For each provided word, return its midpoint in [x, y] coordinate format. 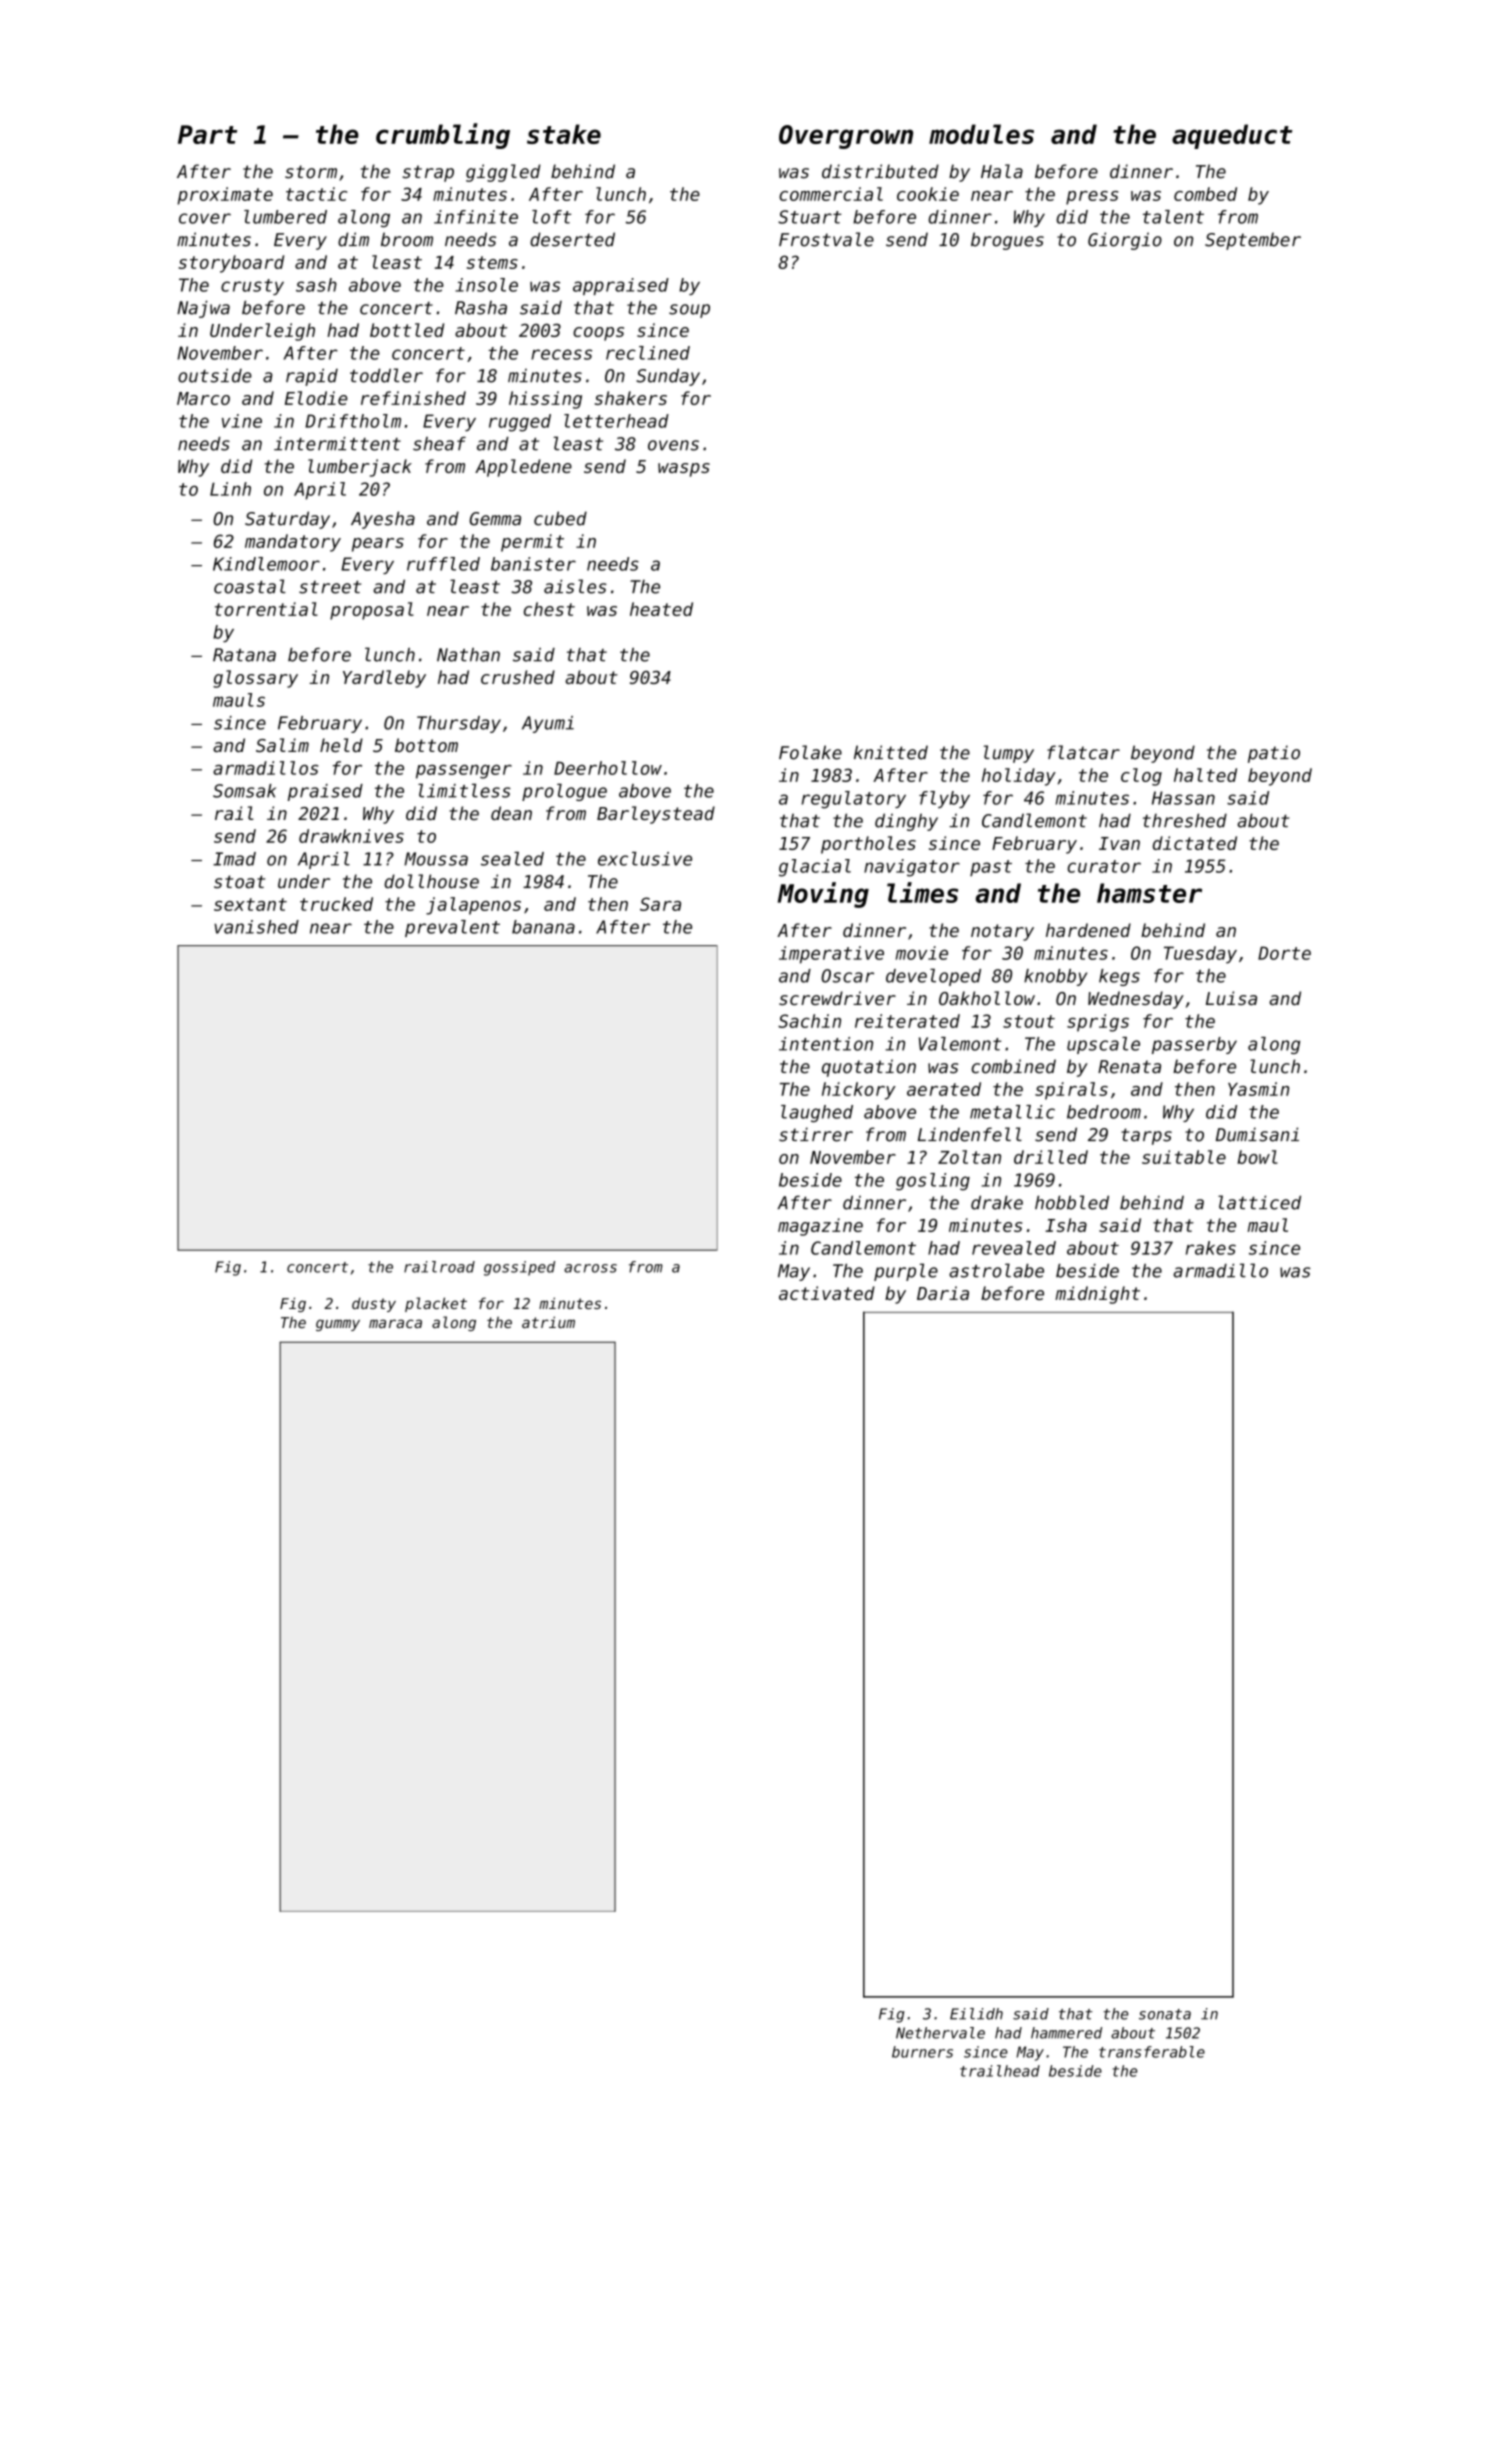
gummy [338, 1325]
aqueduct [1232, 136]
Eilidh [976, 2014]
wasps [684, 470]
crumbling [443, 136]
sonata [1165, 2014]
